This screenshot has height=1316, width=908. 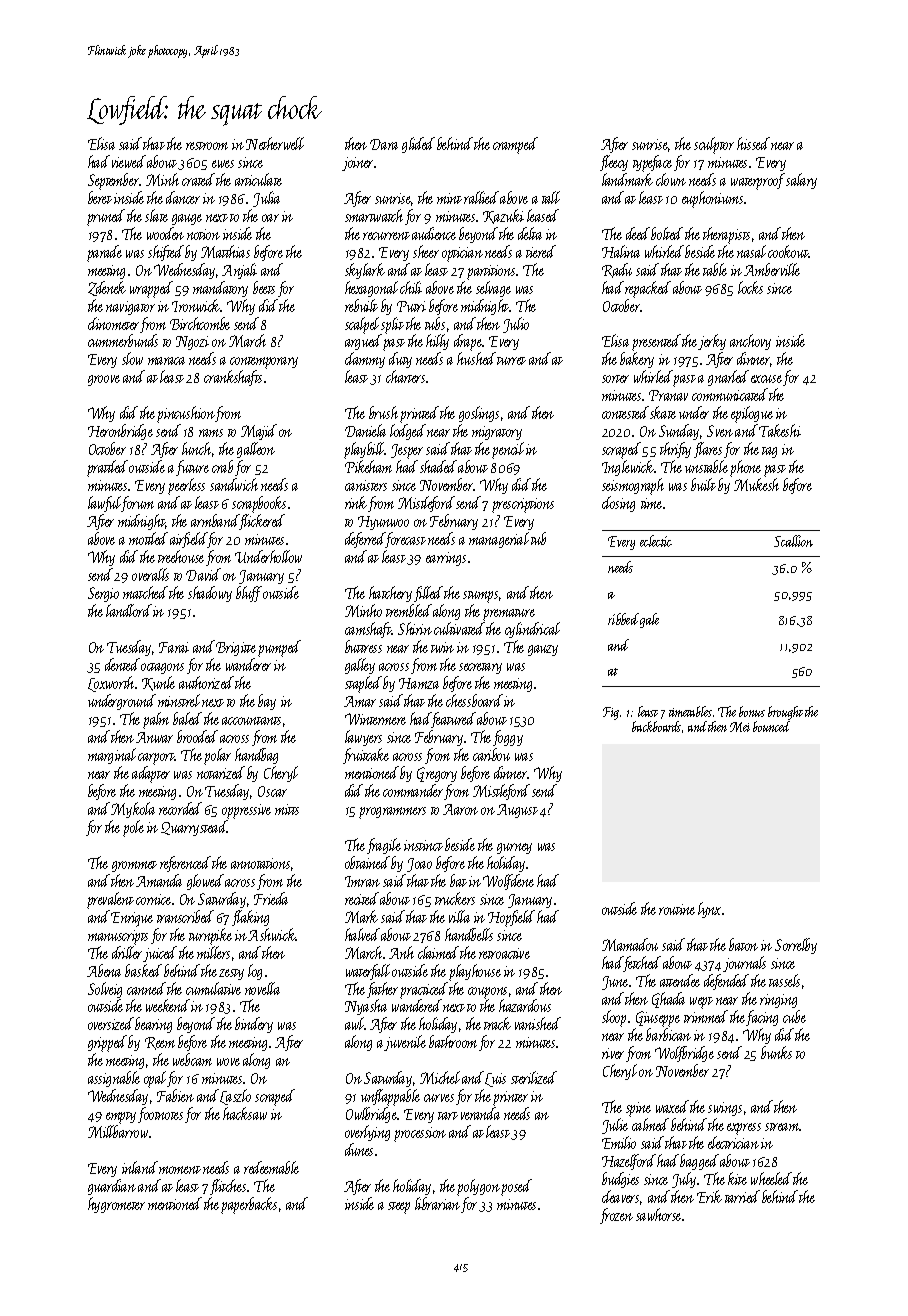 What do you see at coordinates (633, 486) in the screenshot?
I see `seismograph` at bounding box center [633, 486].
